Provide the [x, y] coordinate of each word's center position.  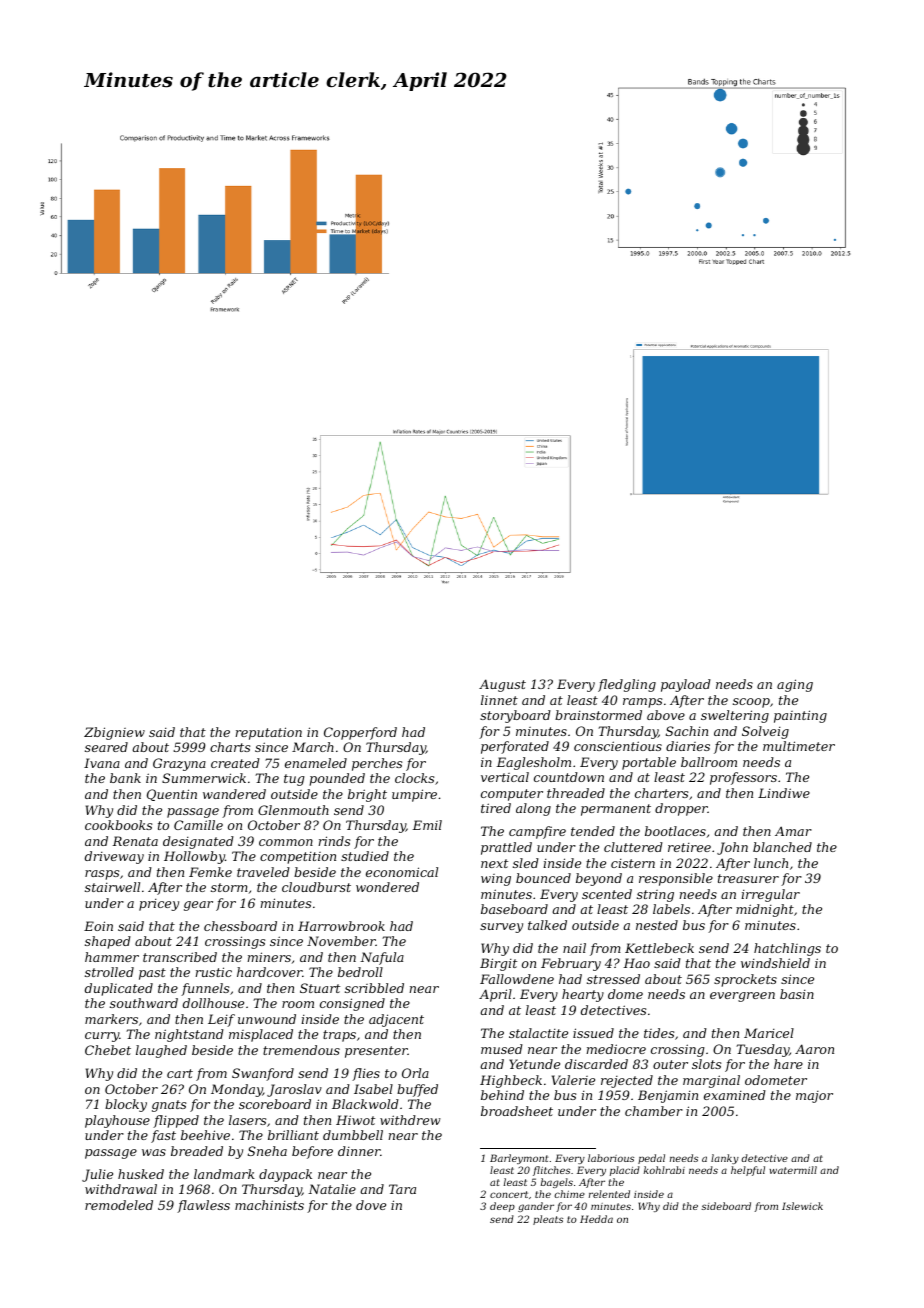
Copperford [360, 733]
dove [371, 1205]
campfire [537, 832]
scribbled [374, 988]
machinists [269, 1205]
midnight [765, 910]
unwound [267, 1019]
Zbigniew [114, 733]
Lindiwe [784, 793]
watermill [793, 1170]
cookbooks [118, 825]
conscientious [618, 746]
